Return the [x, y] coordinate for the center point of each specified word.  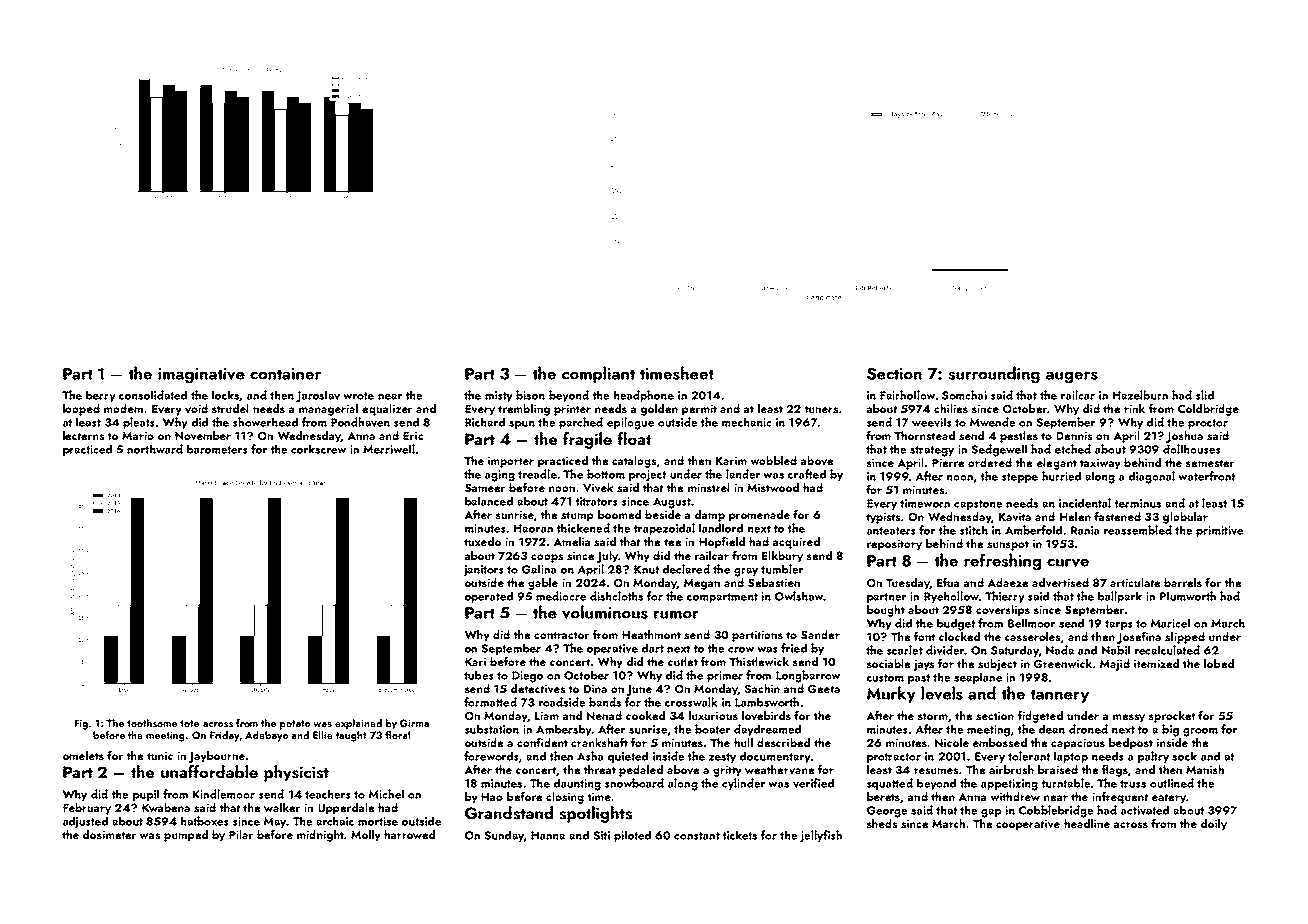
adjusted [85, 822]
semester [1210, 463]
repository [894, 545]
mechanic [746, 422]
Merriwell [389, 449]
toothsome [152, 723]
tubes [479, 675]
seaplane [978, 678]
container [285, 374]
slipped [1185, 638]
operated [489, 597]
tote [189, 723]
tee [672, 542]
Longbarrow [808, 676]
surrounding [994, 375]
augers [1072, 377]
